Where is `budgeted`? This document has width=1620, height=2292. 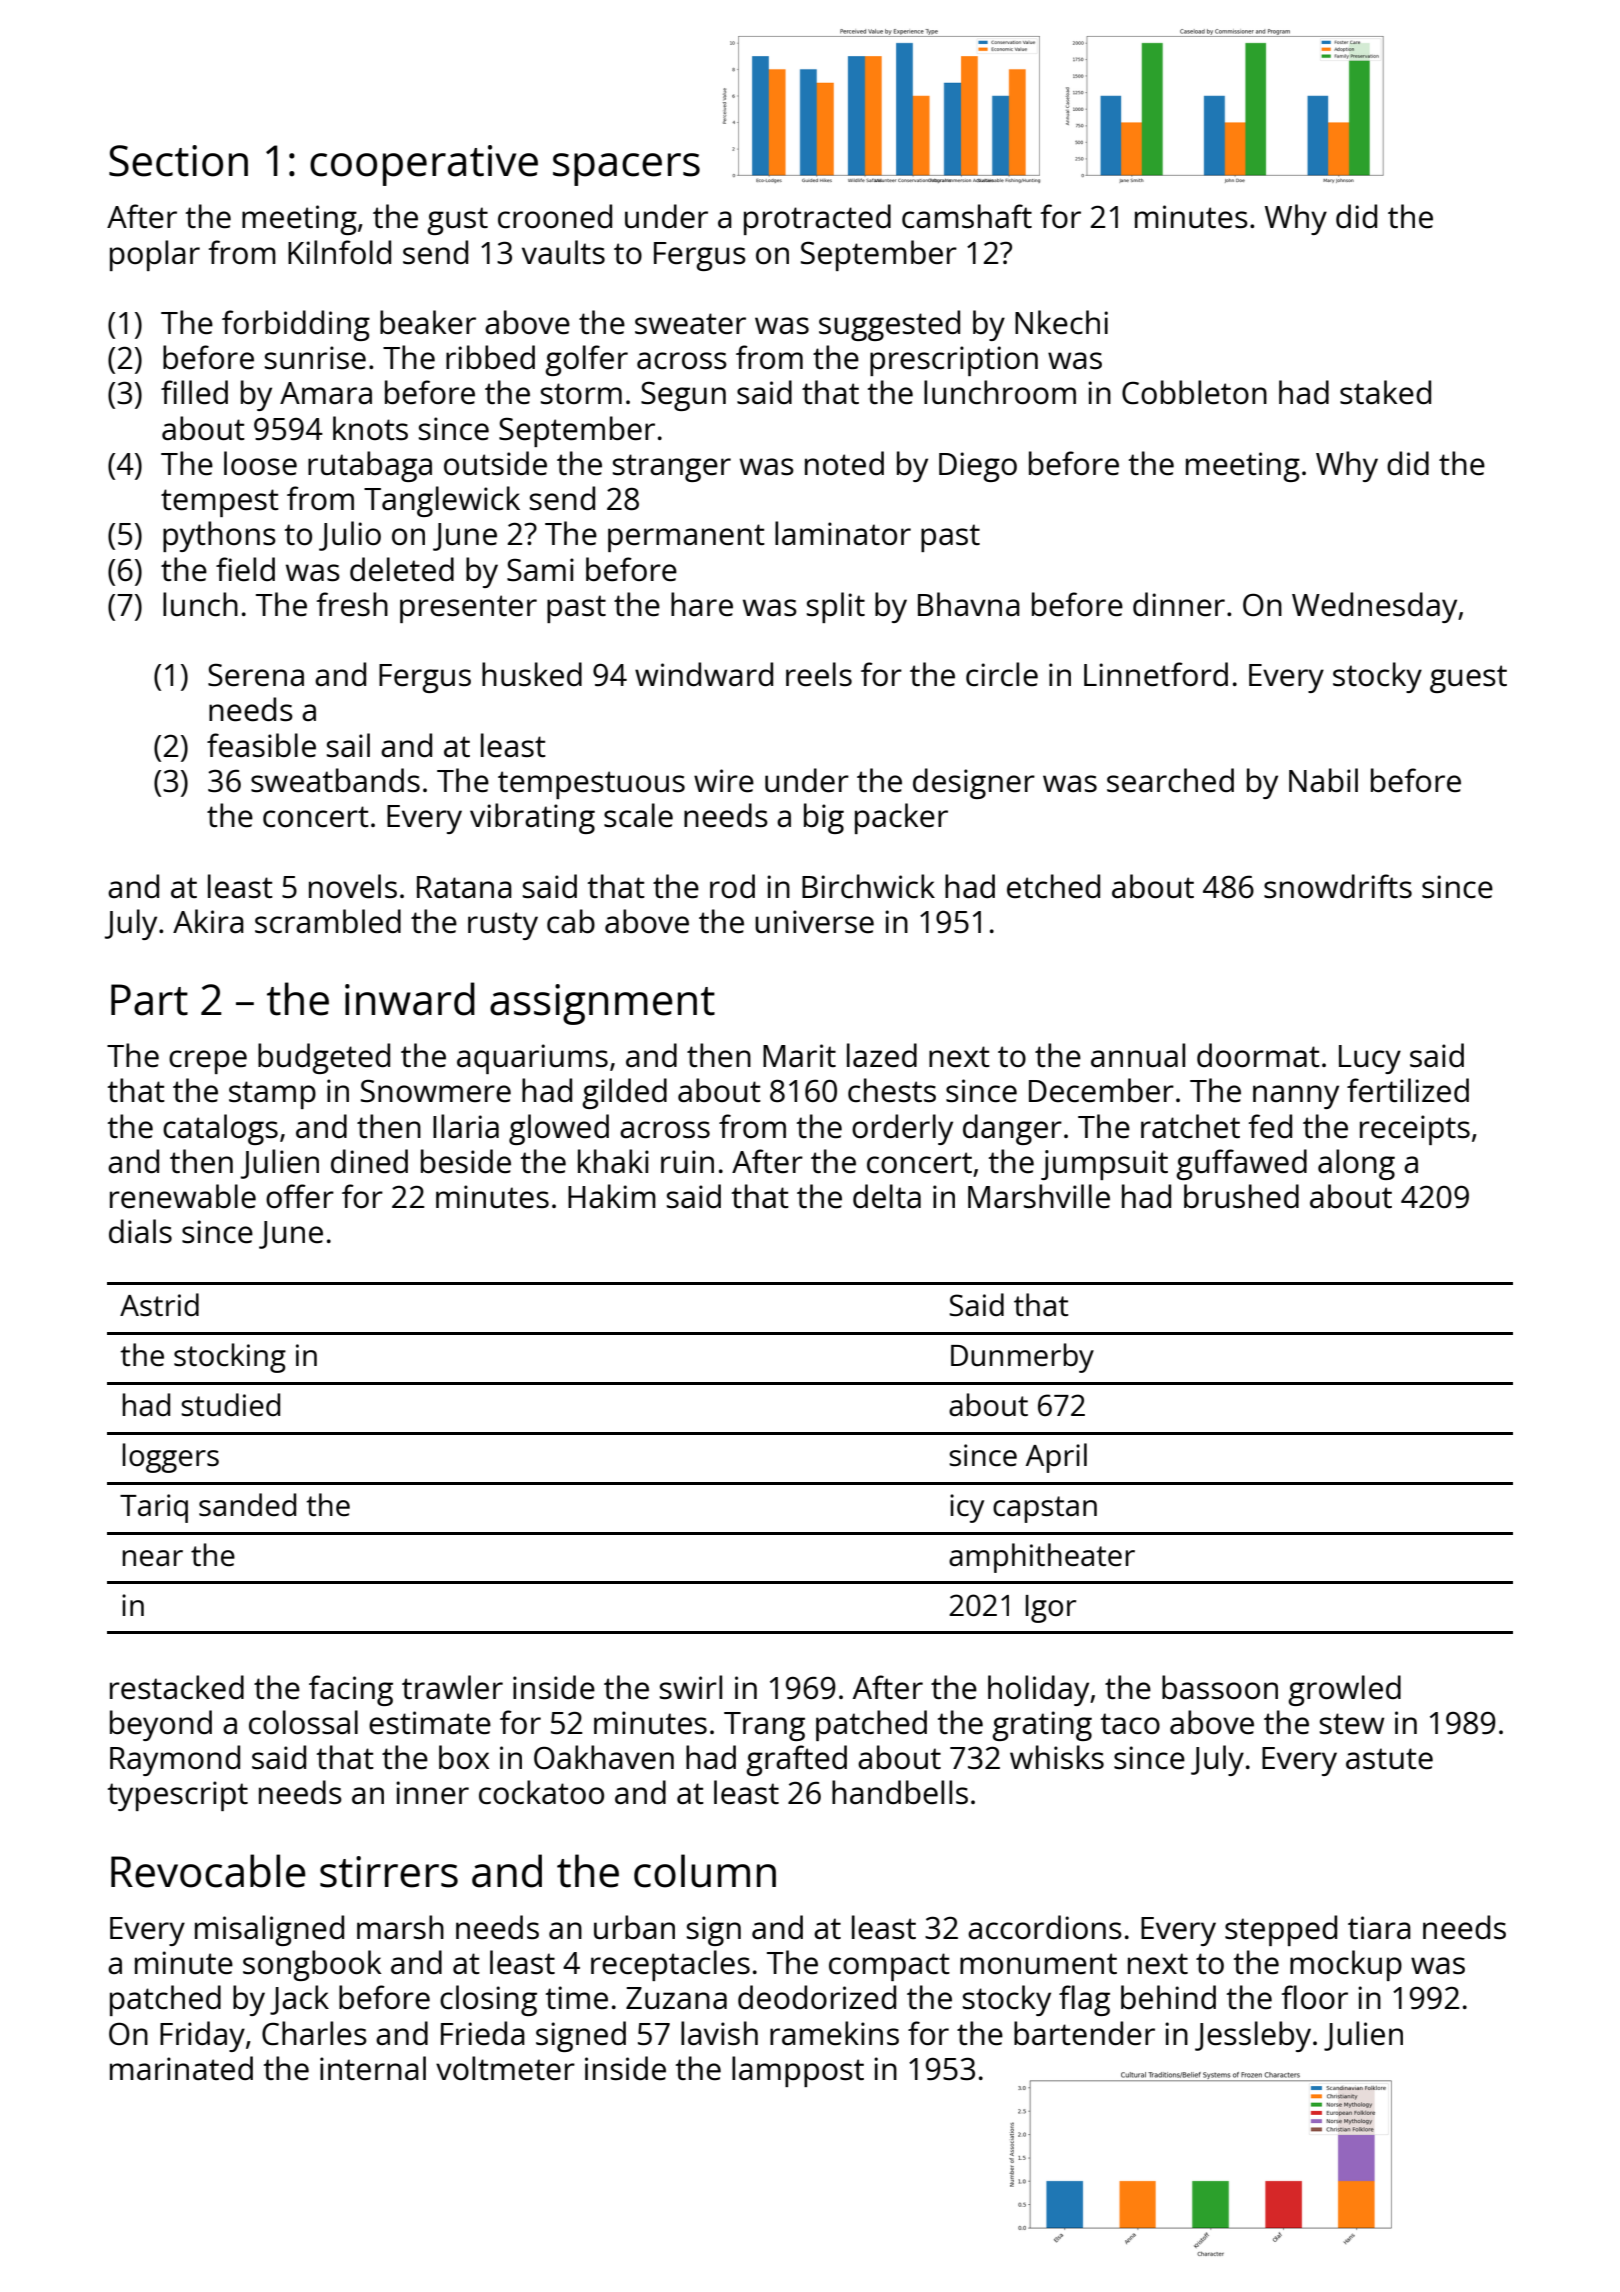 budgeted is located at coordinates (324, 1058).
